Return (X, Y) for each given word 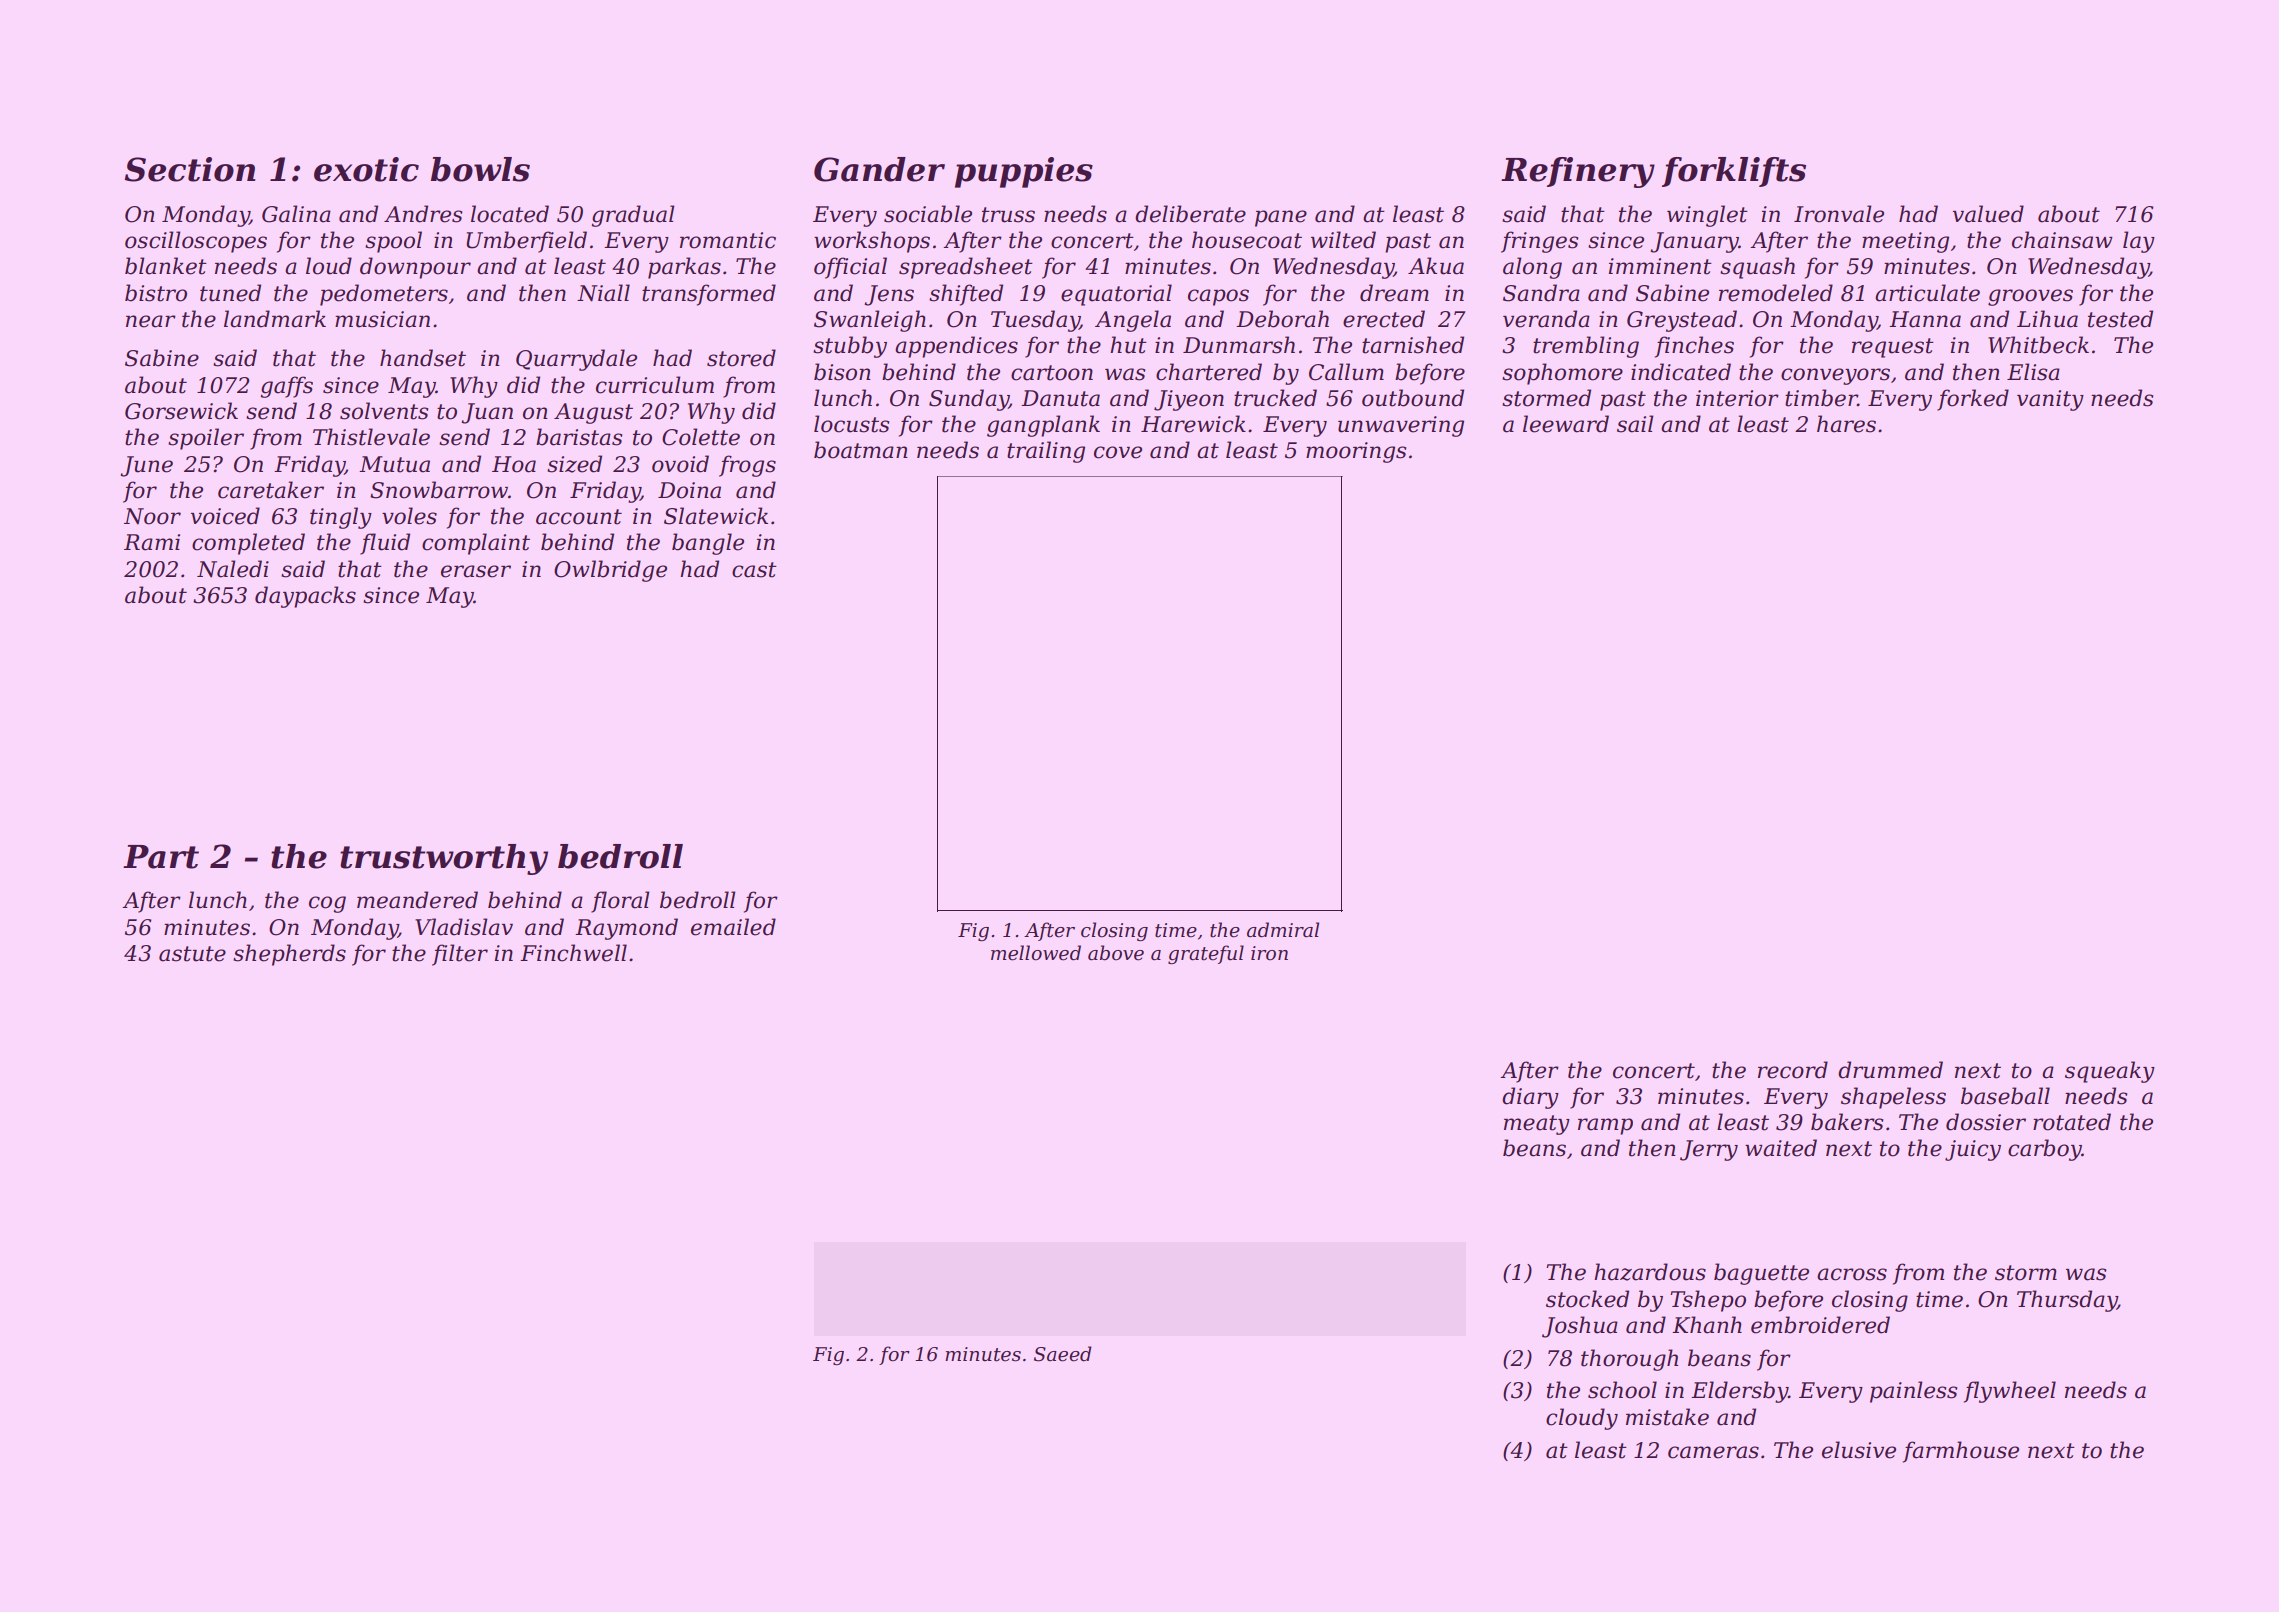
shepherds (289, 955)
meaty (1537, 1125)
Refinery (1578, 172)
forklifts (1734, 172)
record (1793, 1070)
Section (190, 169)
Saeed (1063, 1354)
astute (192, 954)
